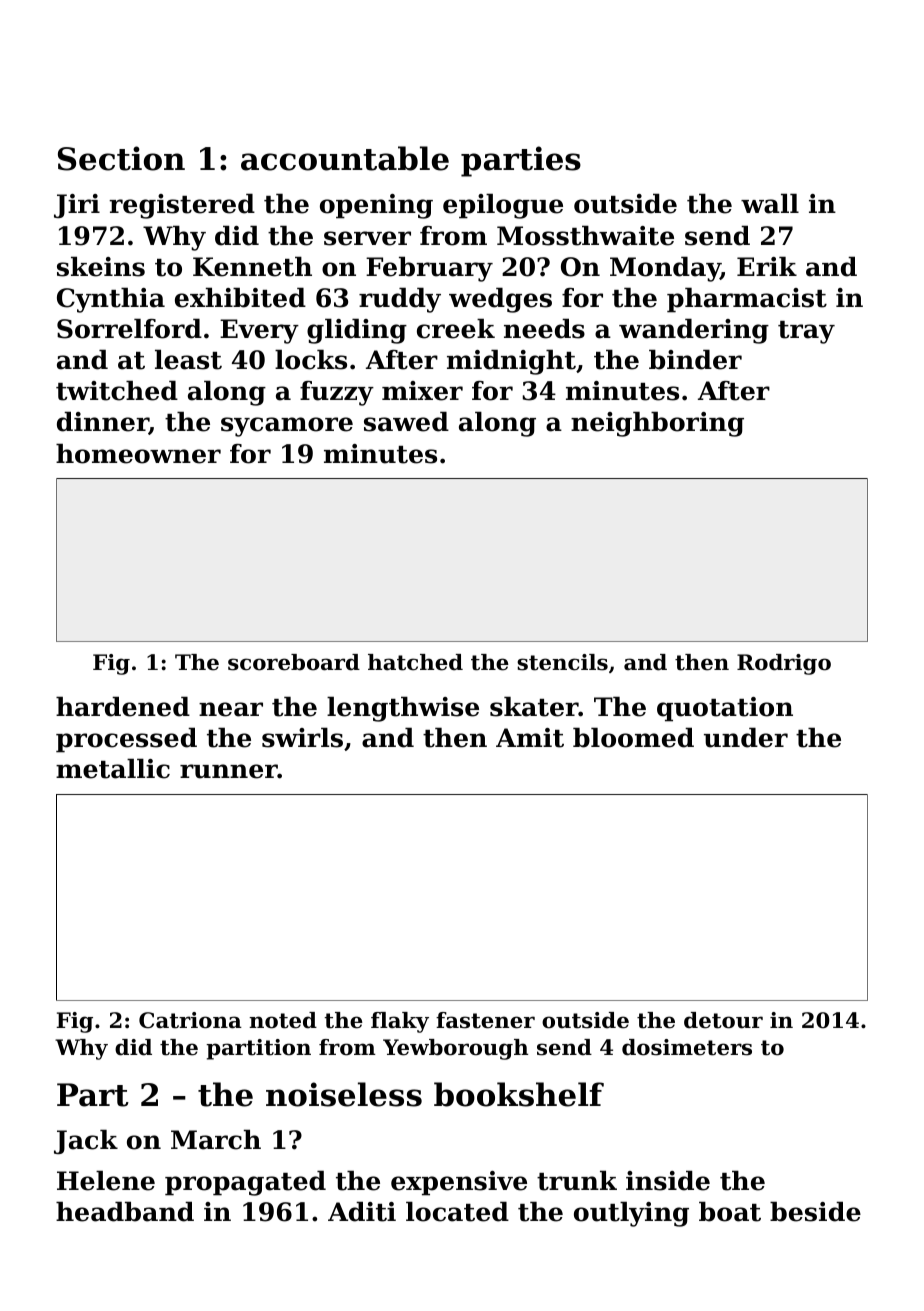 The width and height of the page is (924, 1311). What do you see at coordinates (746, 737) in the page?
I see `under` at bounding box center [746, 737].
